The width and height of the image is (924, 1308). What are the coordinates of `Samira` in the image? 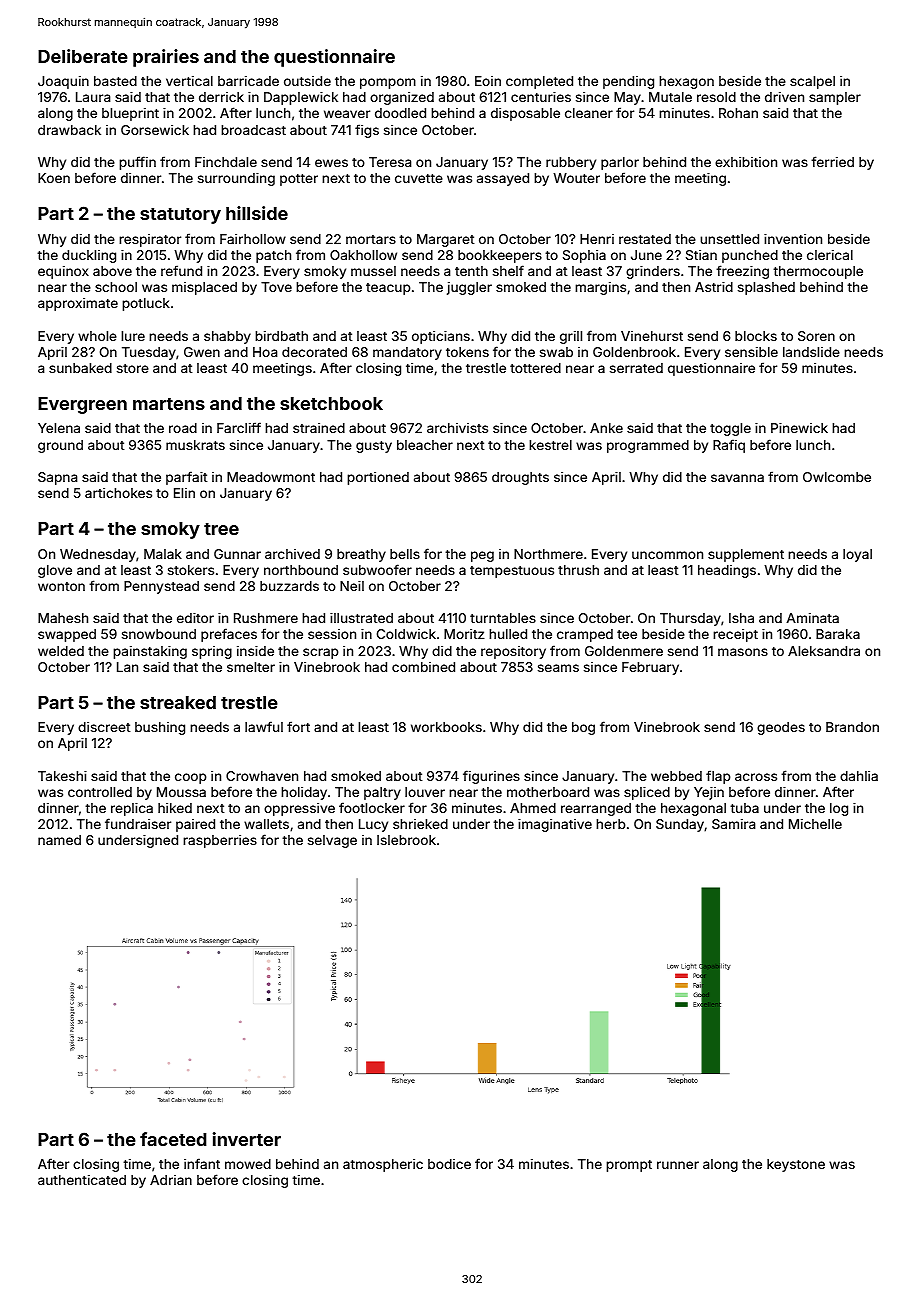 It's located at (733, 824).
